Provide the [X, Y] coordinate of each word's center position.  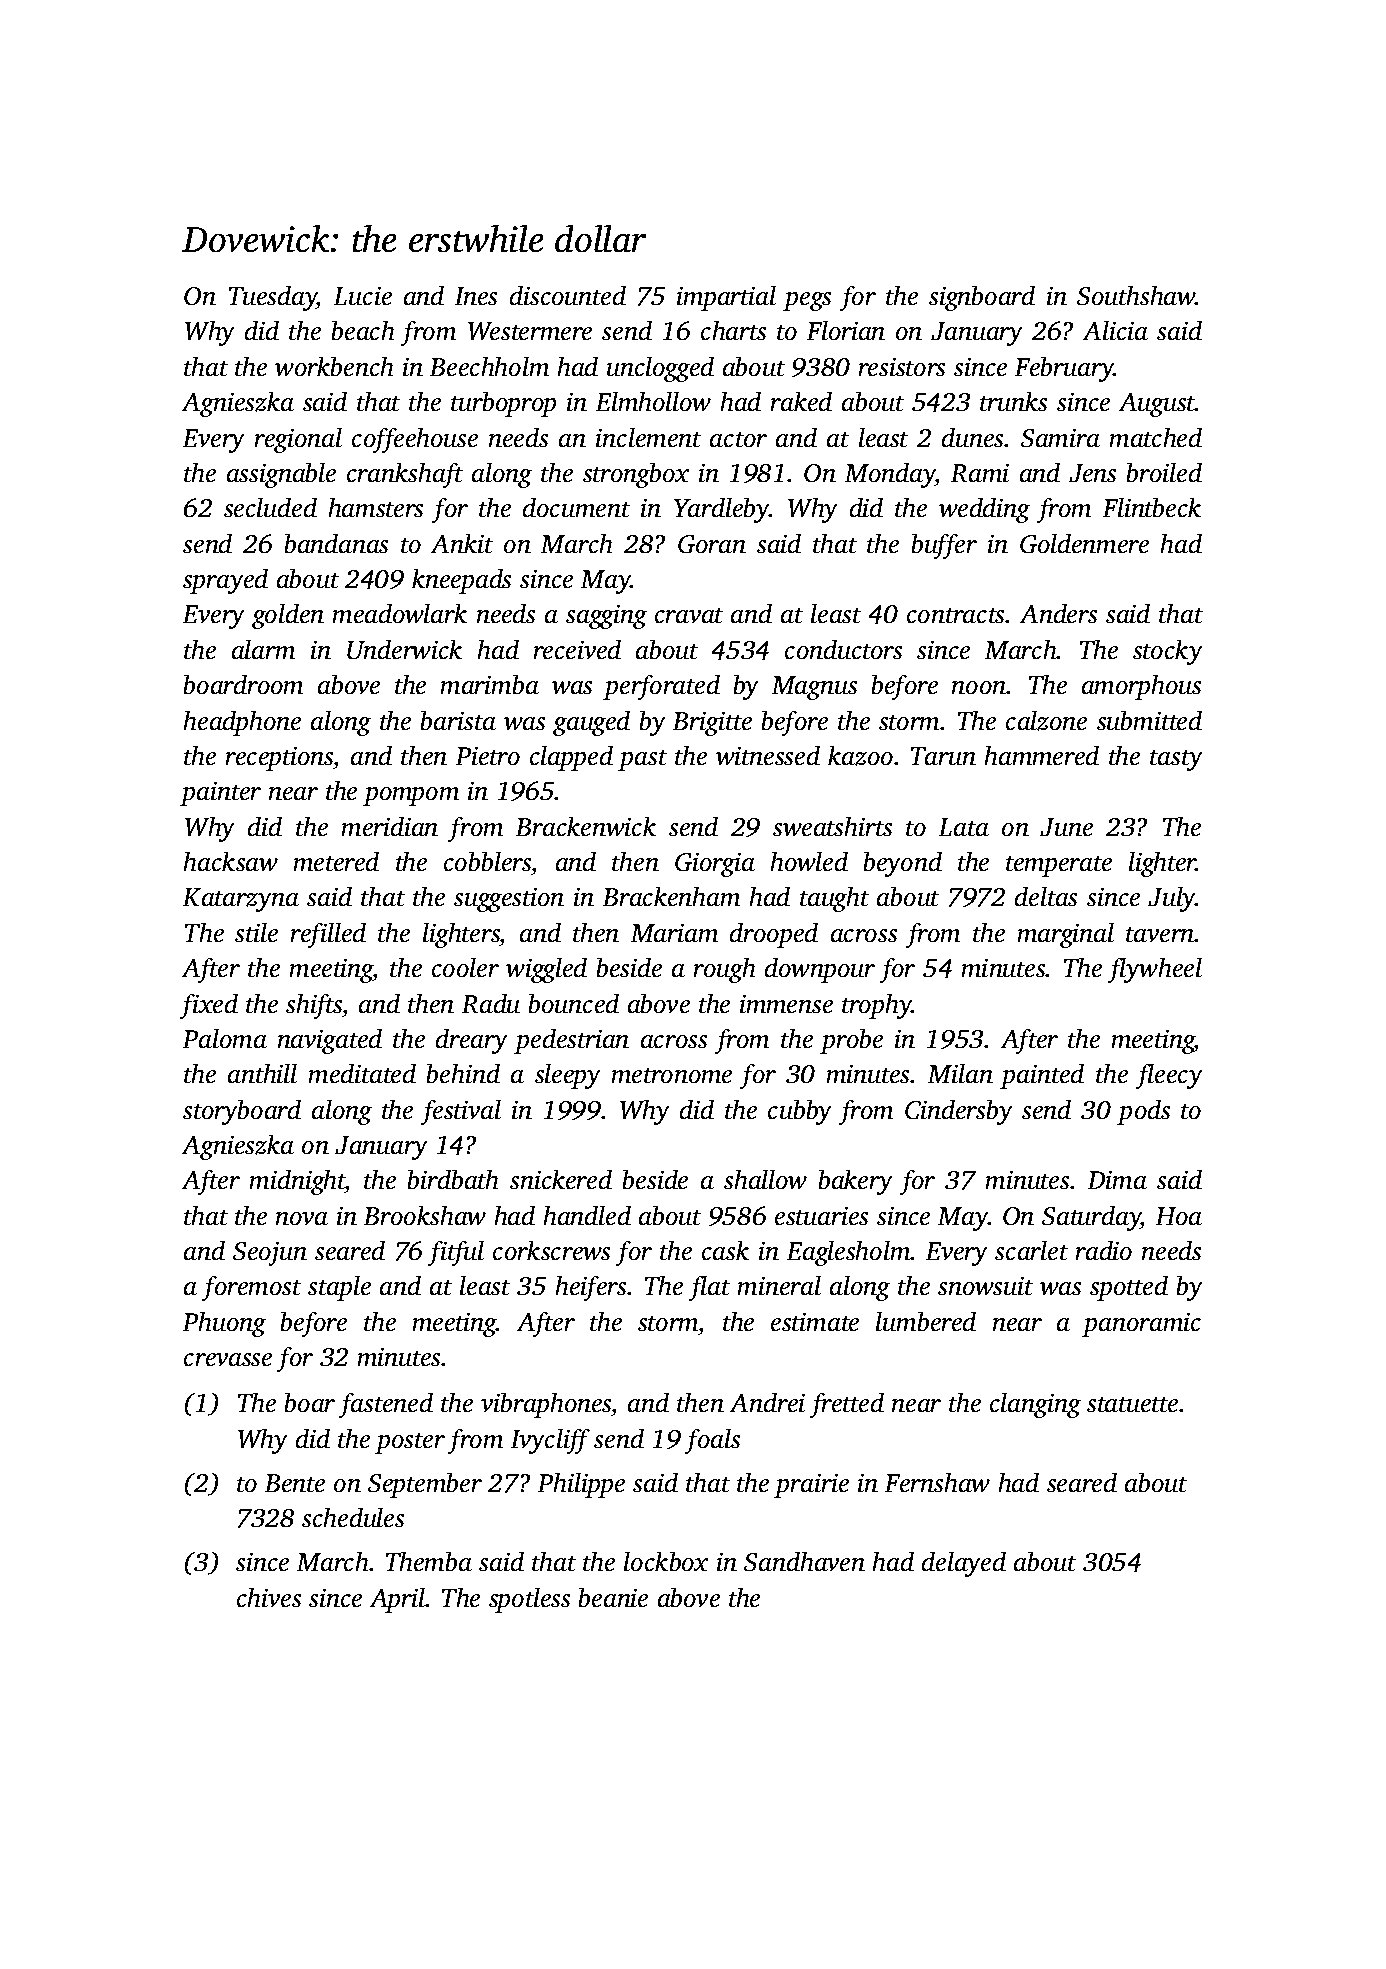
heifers [591, 1288]
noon [979, 687]
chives [269, 1597]
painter [220, 794]
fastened [386, 1405]
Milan [960, 1073]
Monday [890, 475]
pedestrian [571, 1041]
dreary [471, 1041]
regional [298, 440]
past [642, 760]
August [1157, 405]
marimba [490, 684]
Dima [1117, 1180]
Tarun [943, 756]
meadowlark [400, 613]
